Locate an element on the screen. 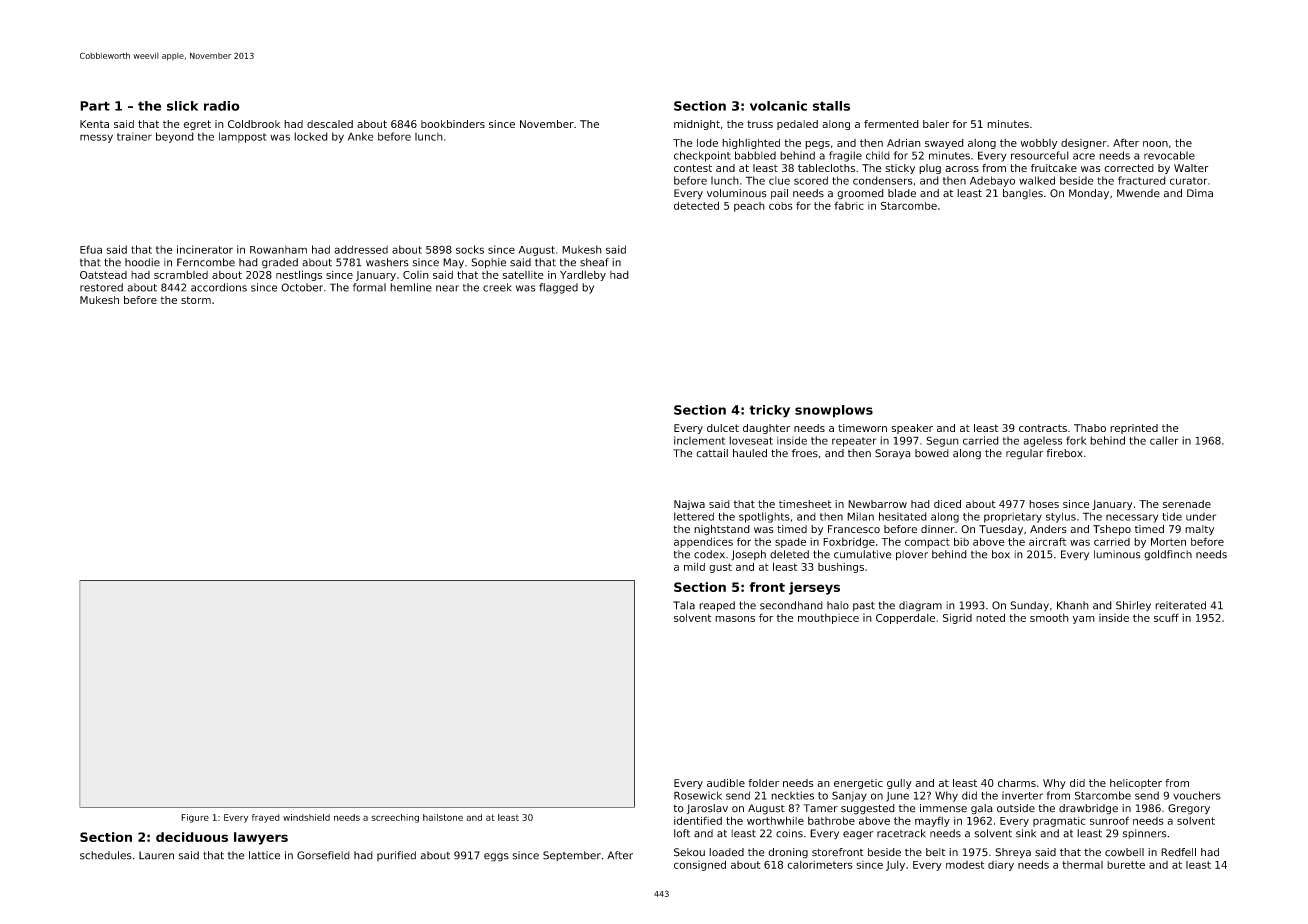 The width and height of the screenshot is (1308, 924). storm is located at coordinates (196, 300).
